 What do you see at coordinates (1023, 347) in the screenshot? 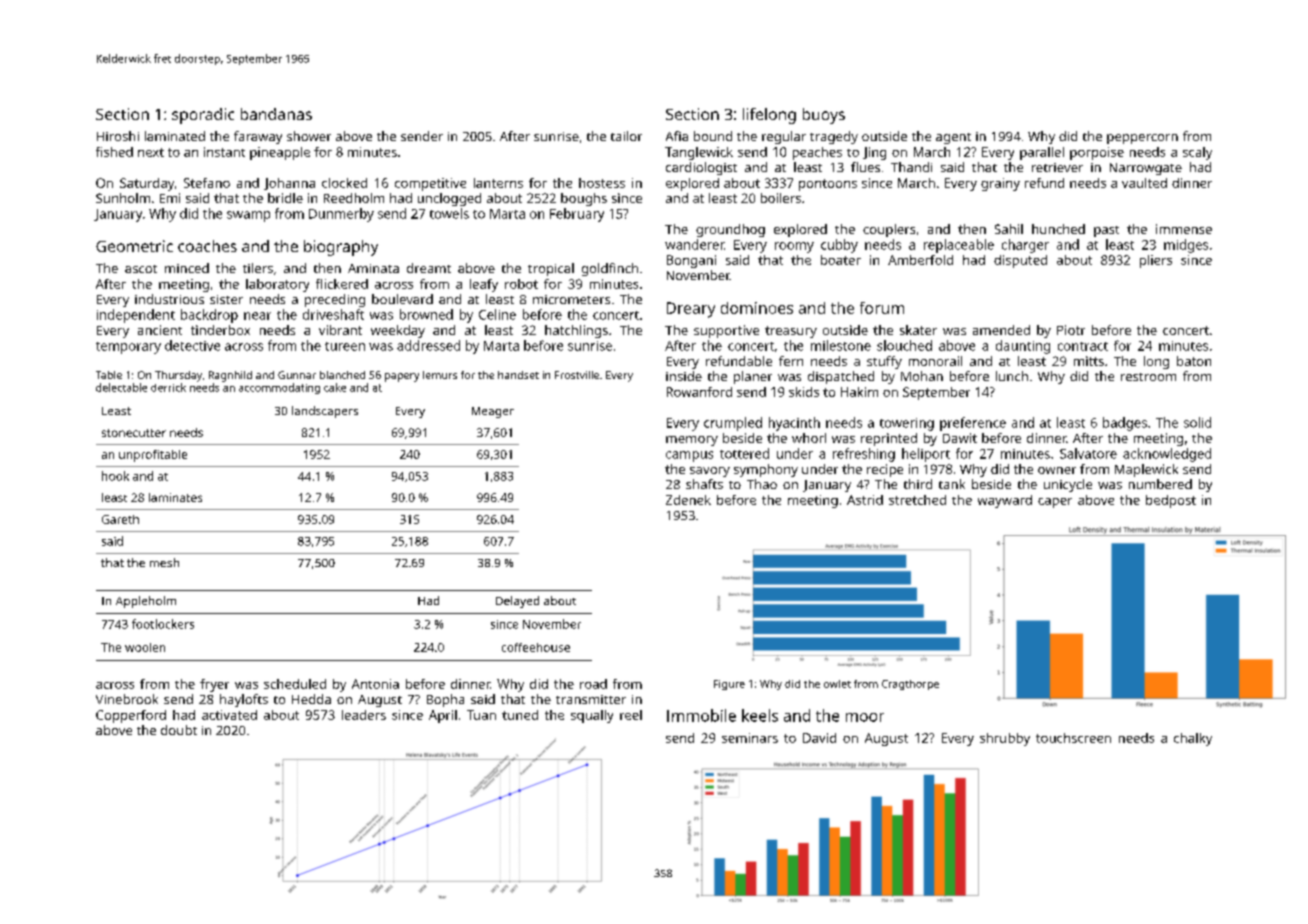
I see `daunting` at bounding box center [1023, 347].
